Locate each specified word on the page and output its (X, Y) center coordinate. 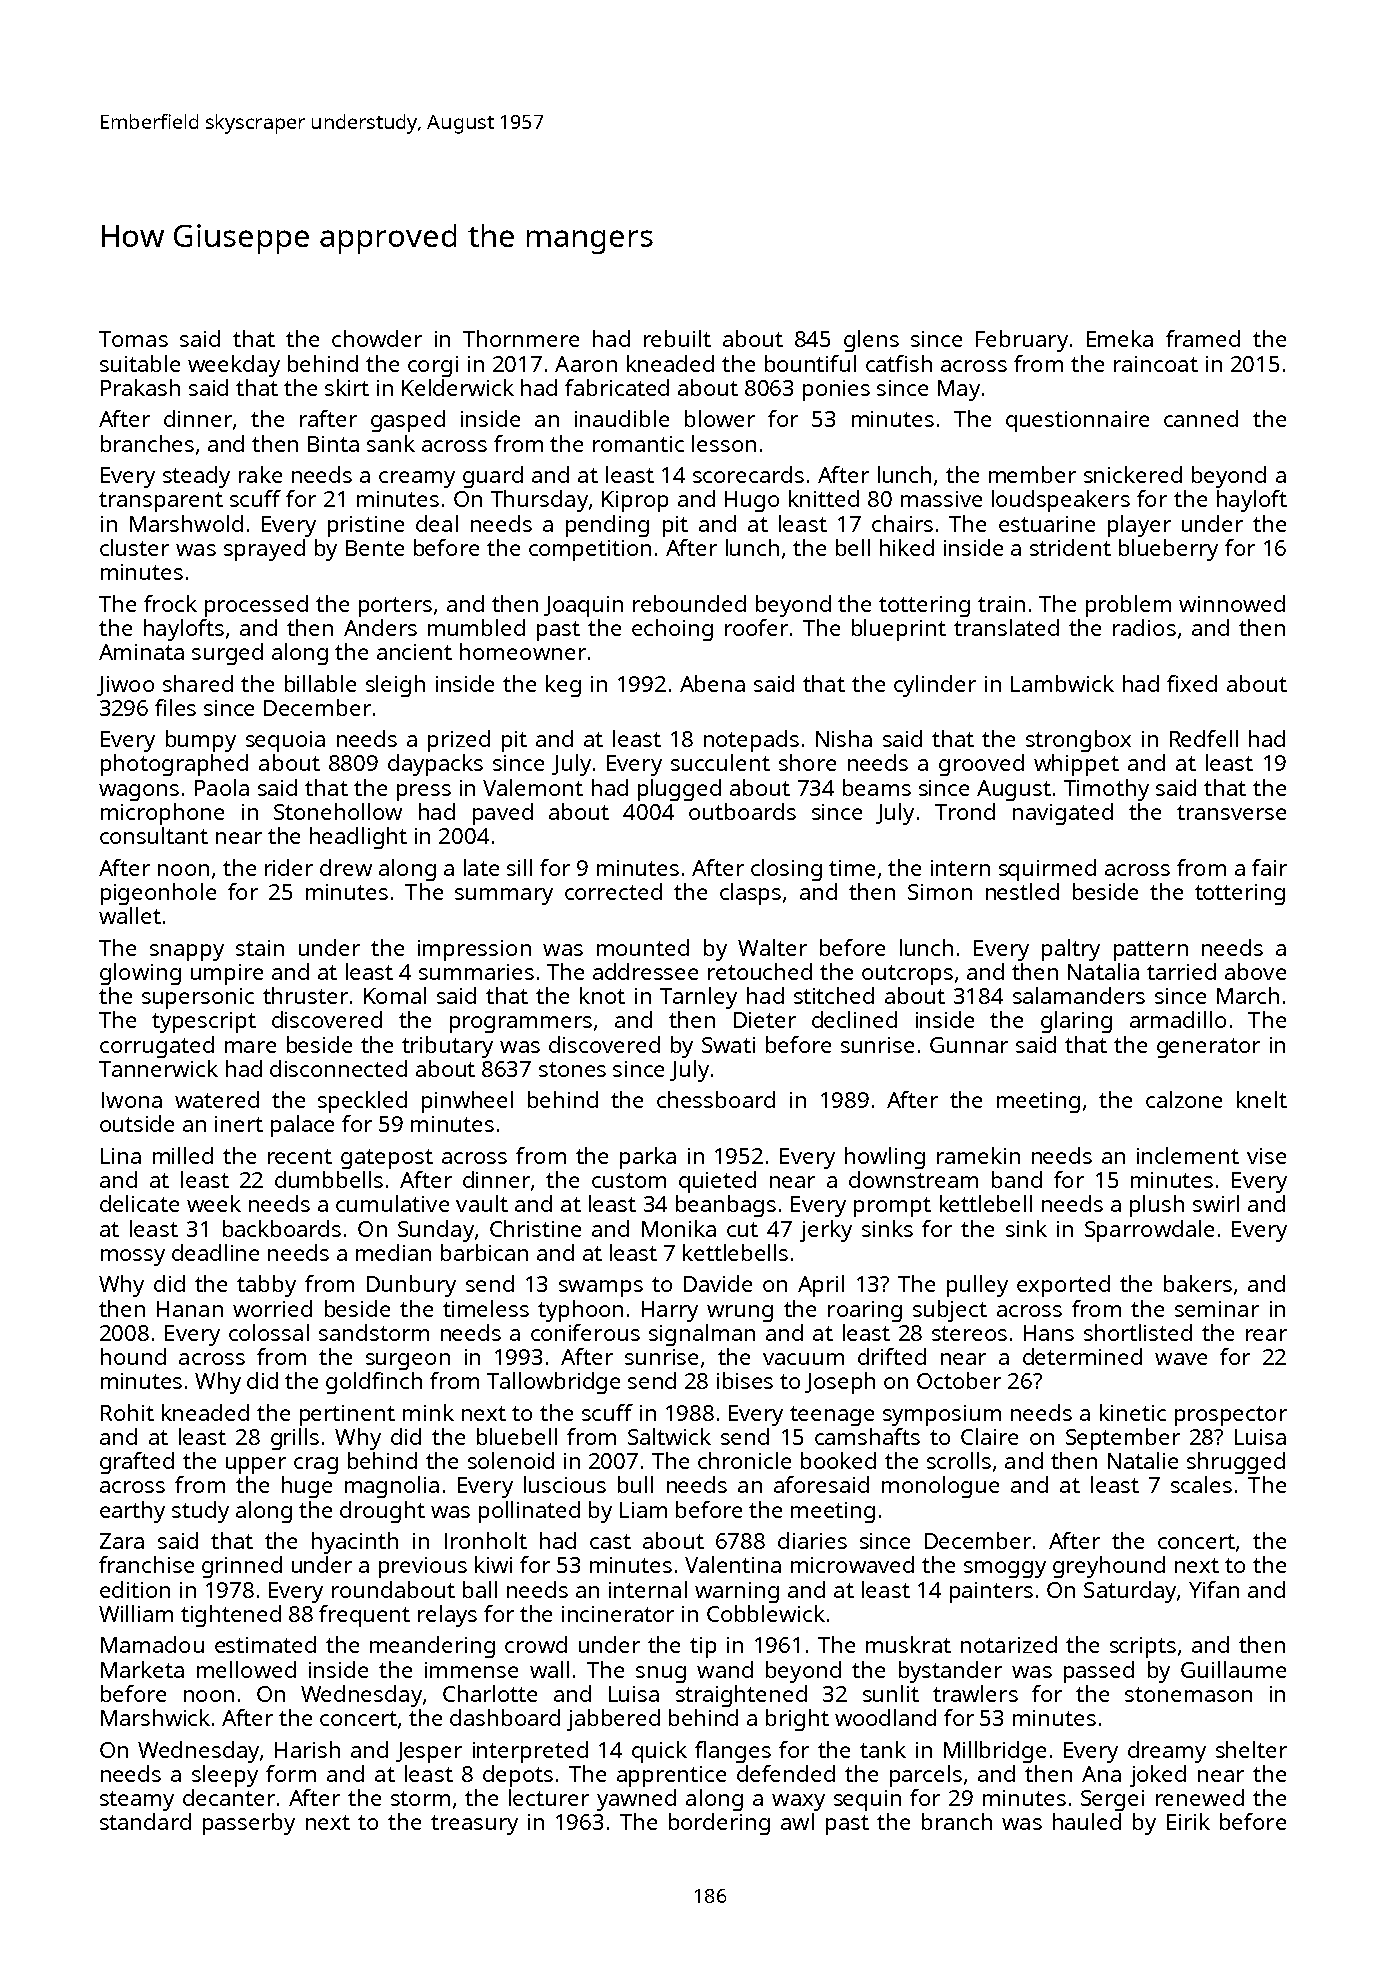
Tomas (133, 339)
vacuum (803, 1359)
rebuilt (677, 338)
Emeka (1120, 338)
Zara (122, 1541)
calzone (1184, 1099)
